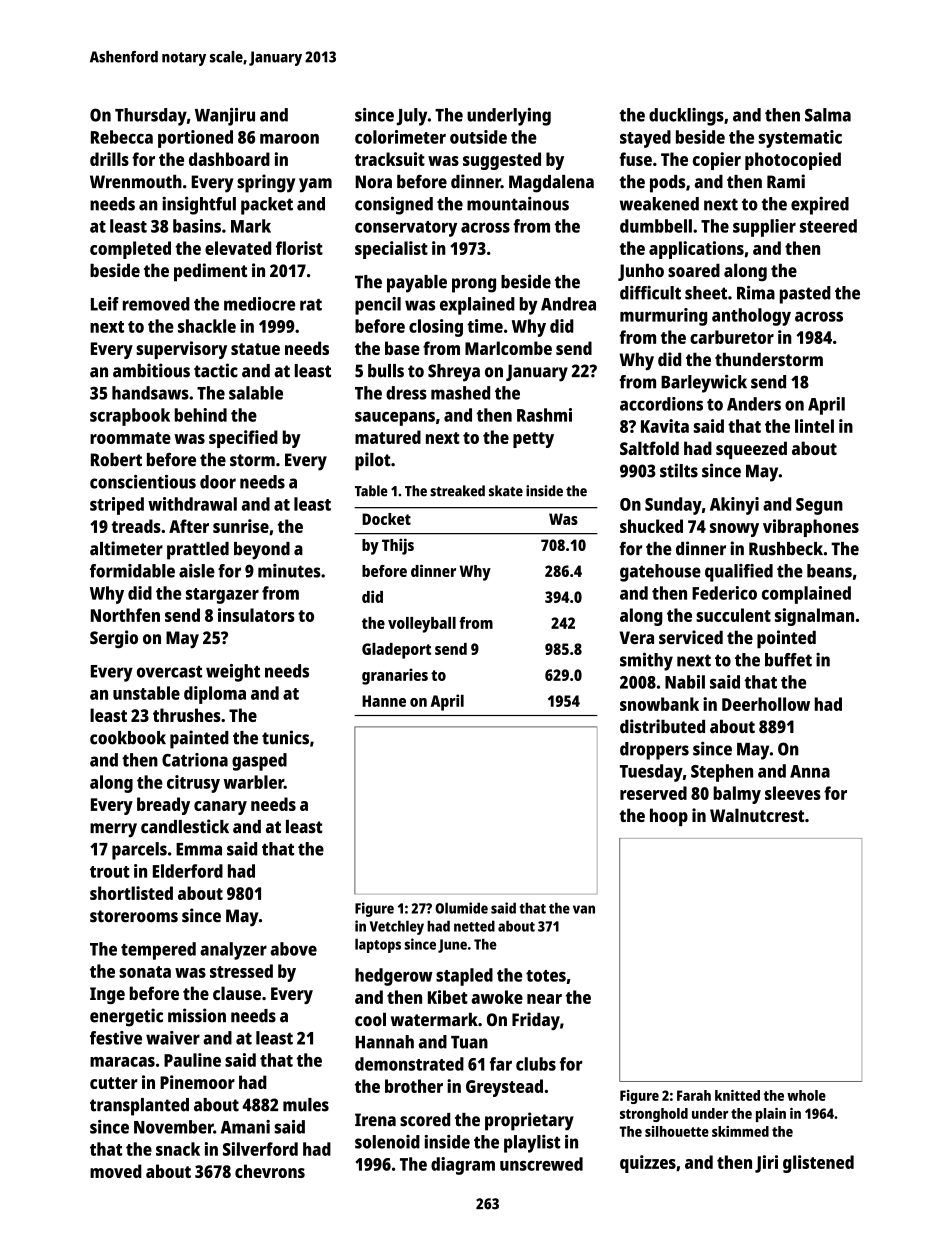 Image resolution: width=952 pixels, height=1233 pixels. What do you see at coordinates (270, 1171) in the screenshot?
I see `chevrons` at bounding box center [270, 1171].
